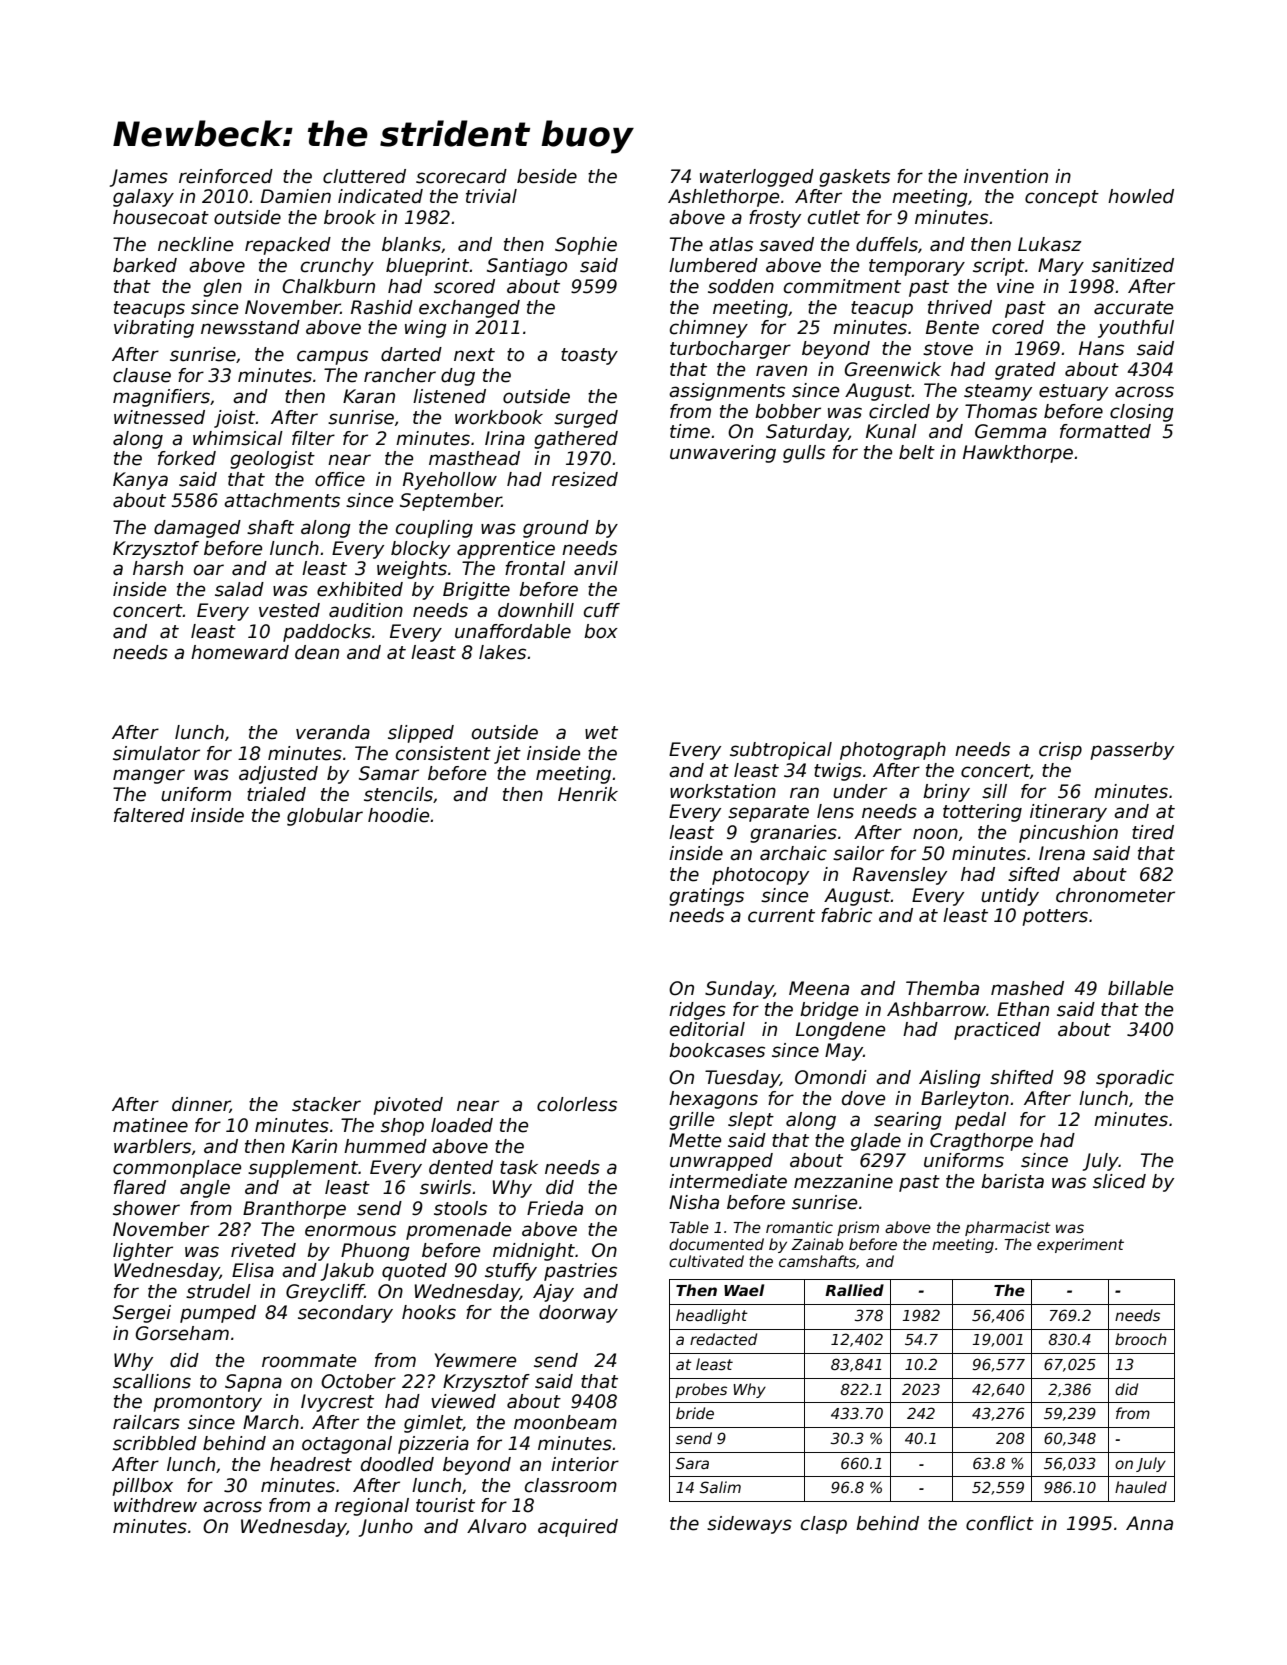 The image size is (1287, 1665). What do you see at coordinates (155, 1505) in the image?
I see `withdrew` at bounding box center [155, 1505].
